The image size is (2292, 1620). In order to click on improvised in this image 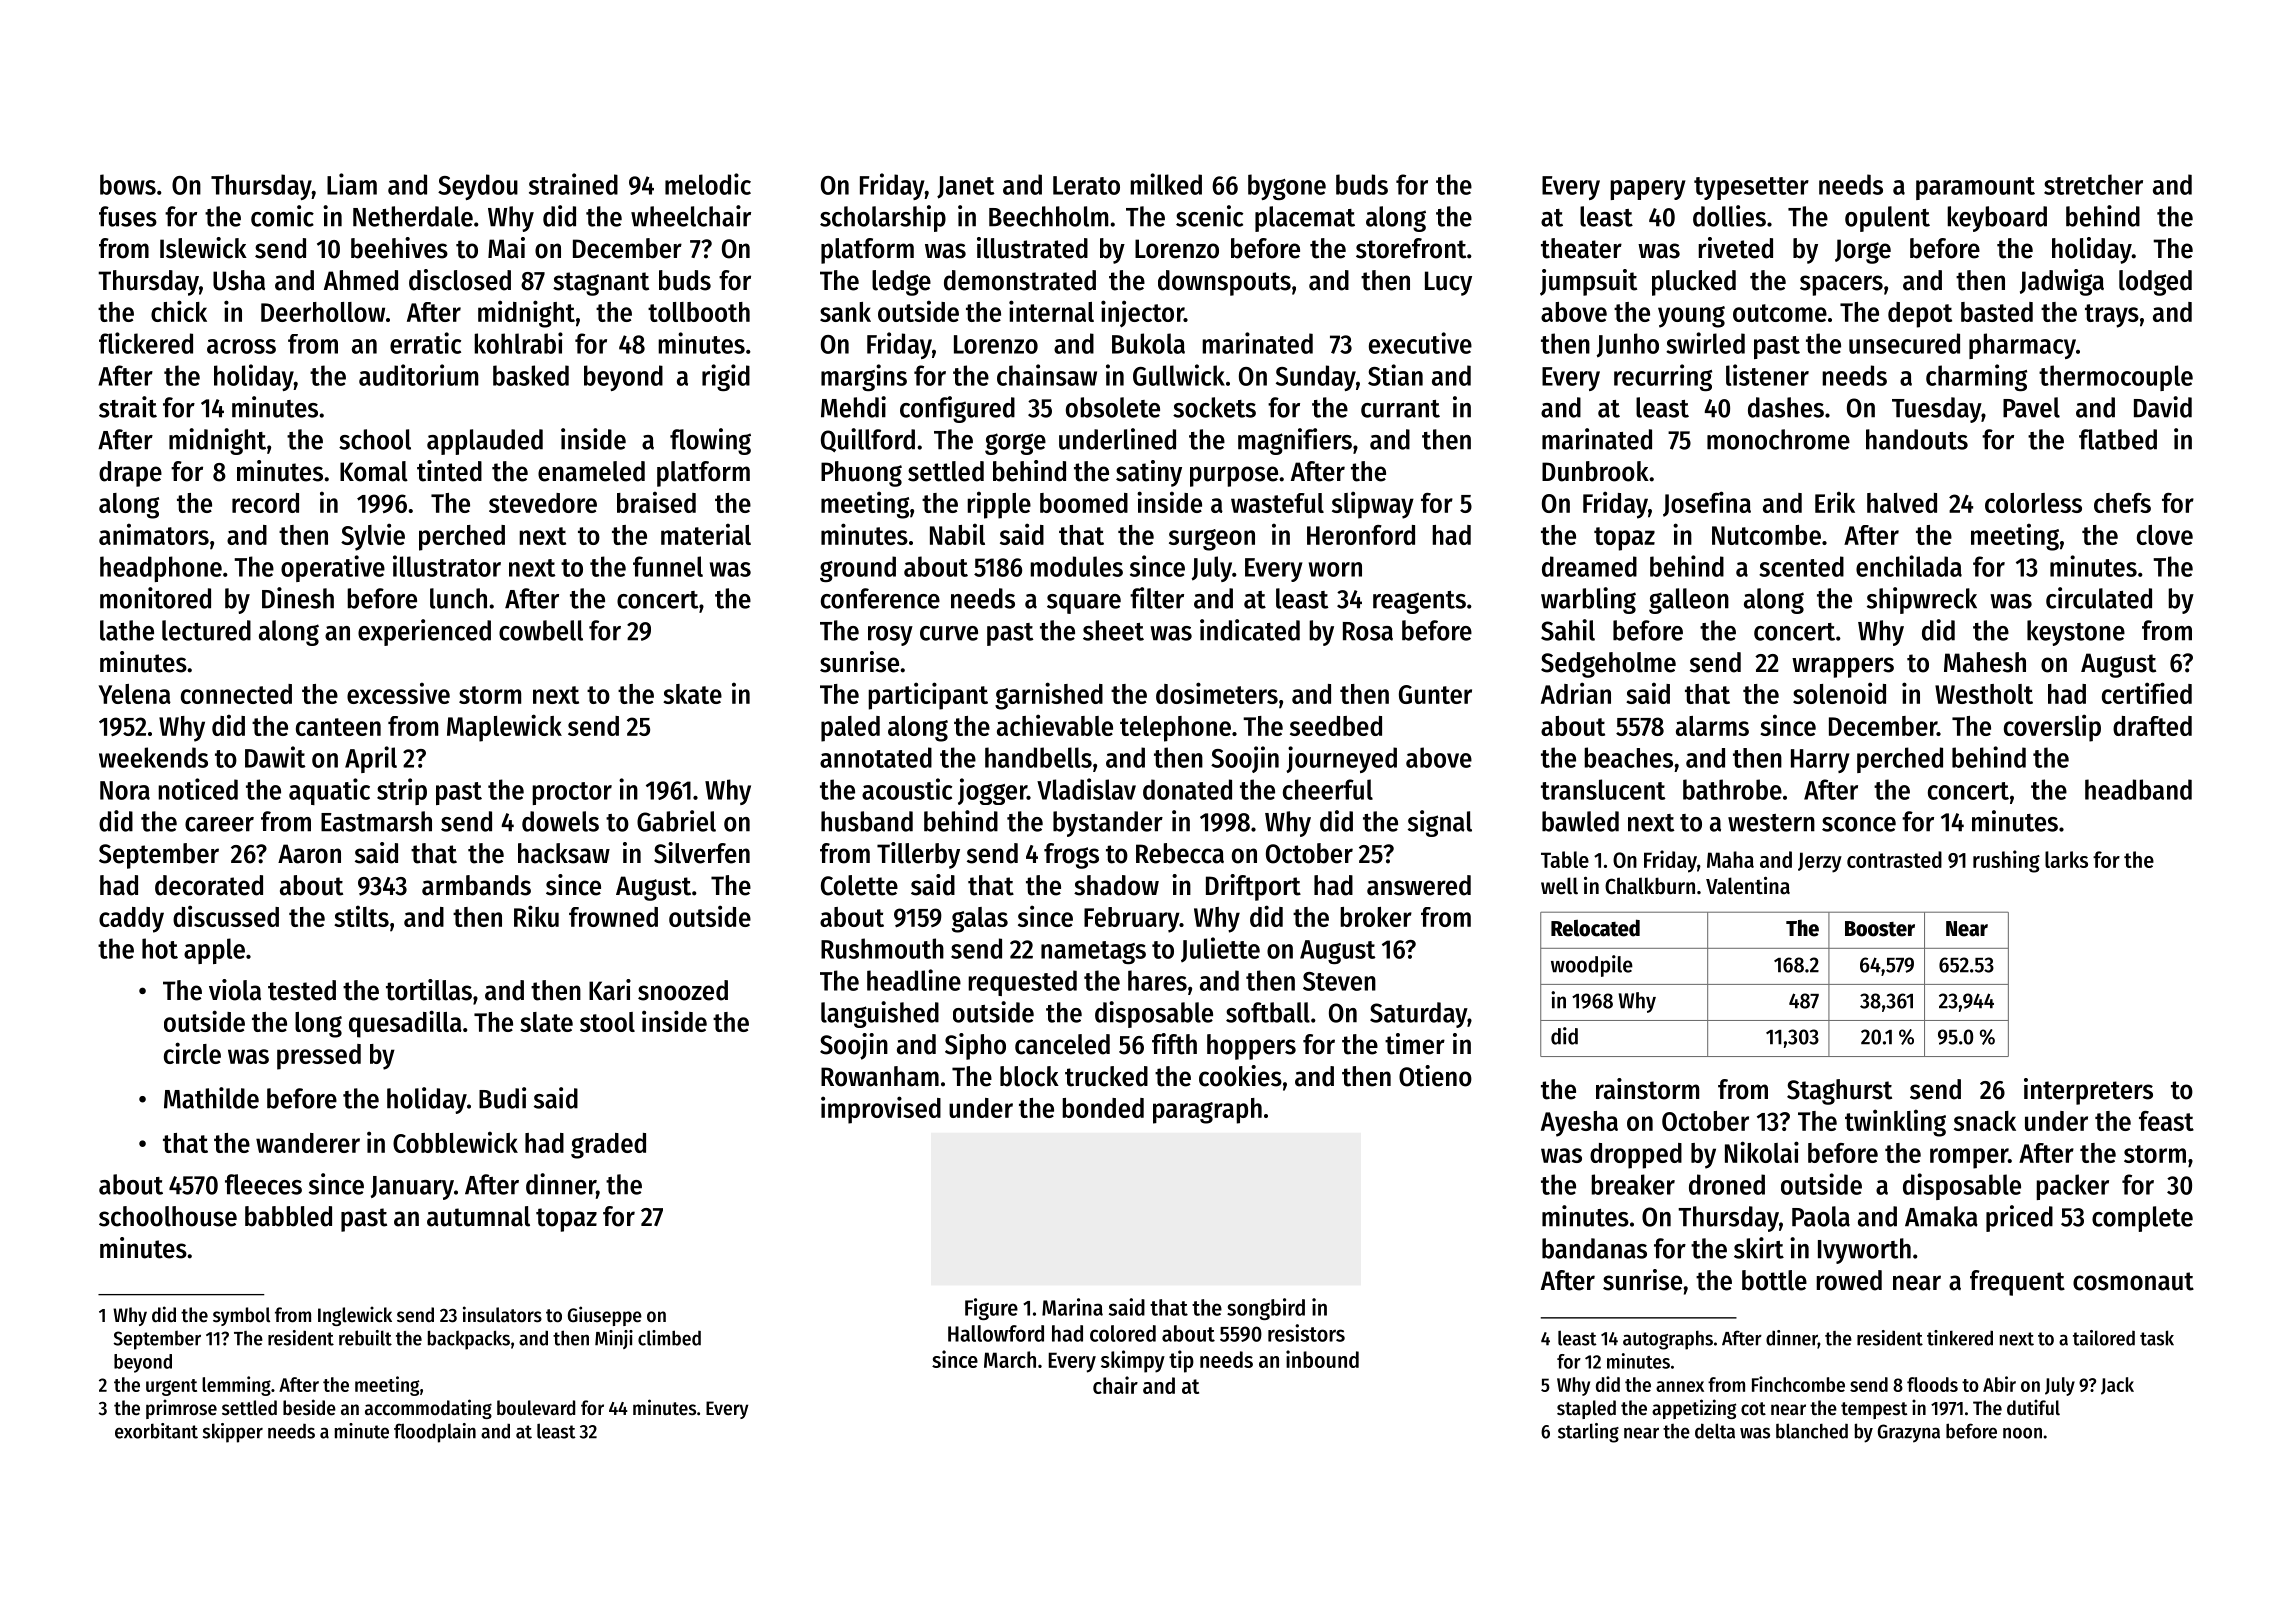, I will do `click(881, 1110)`.
